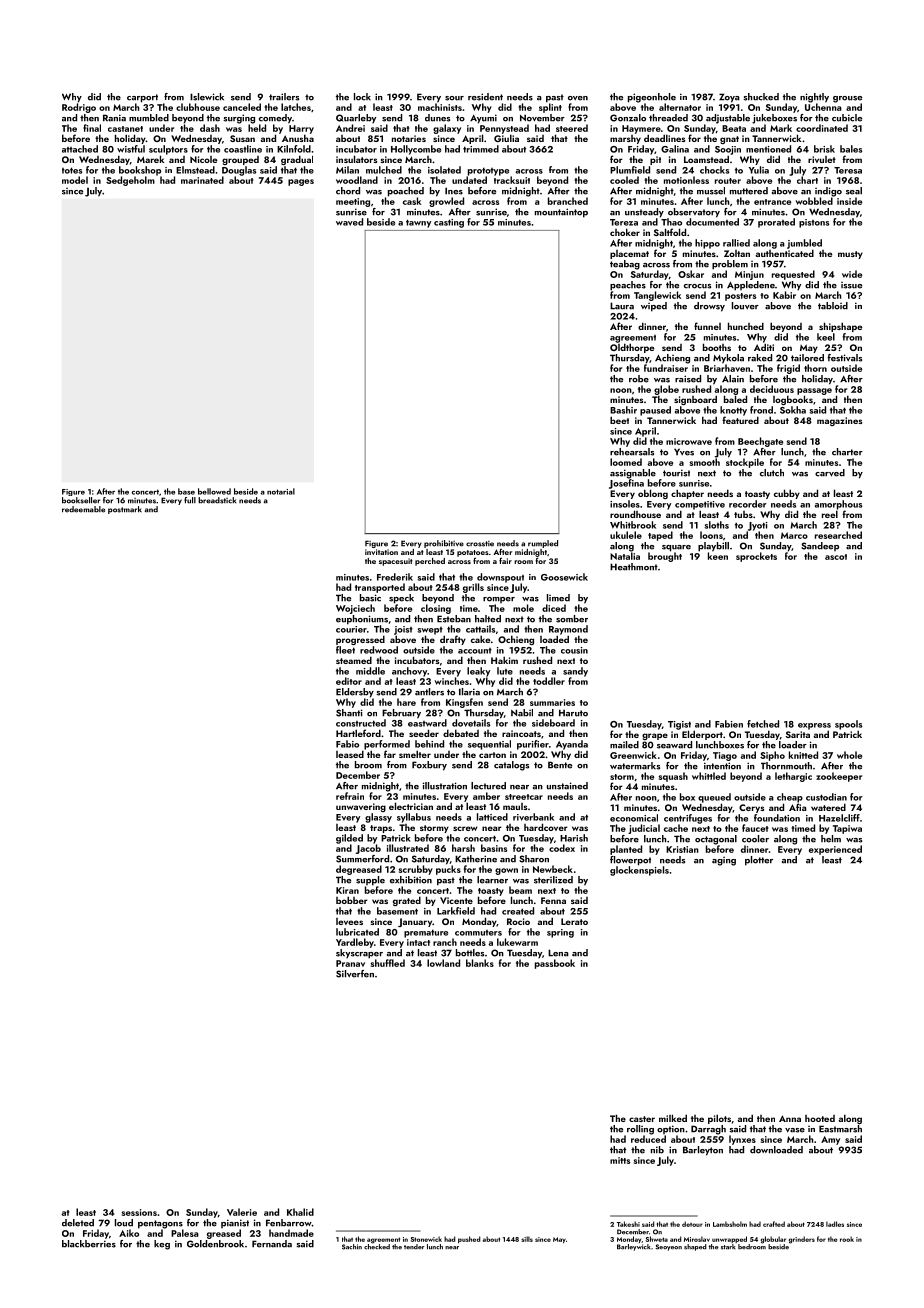 This page has width=924, height=1308. I want to click on clutch, so click(772, 473).
